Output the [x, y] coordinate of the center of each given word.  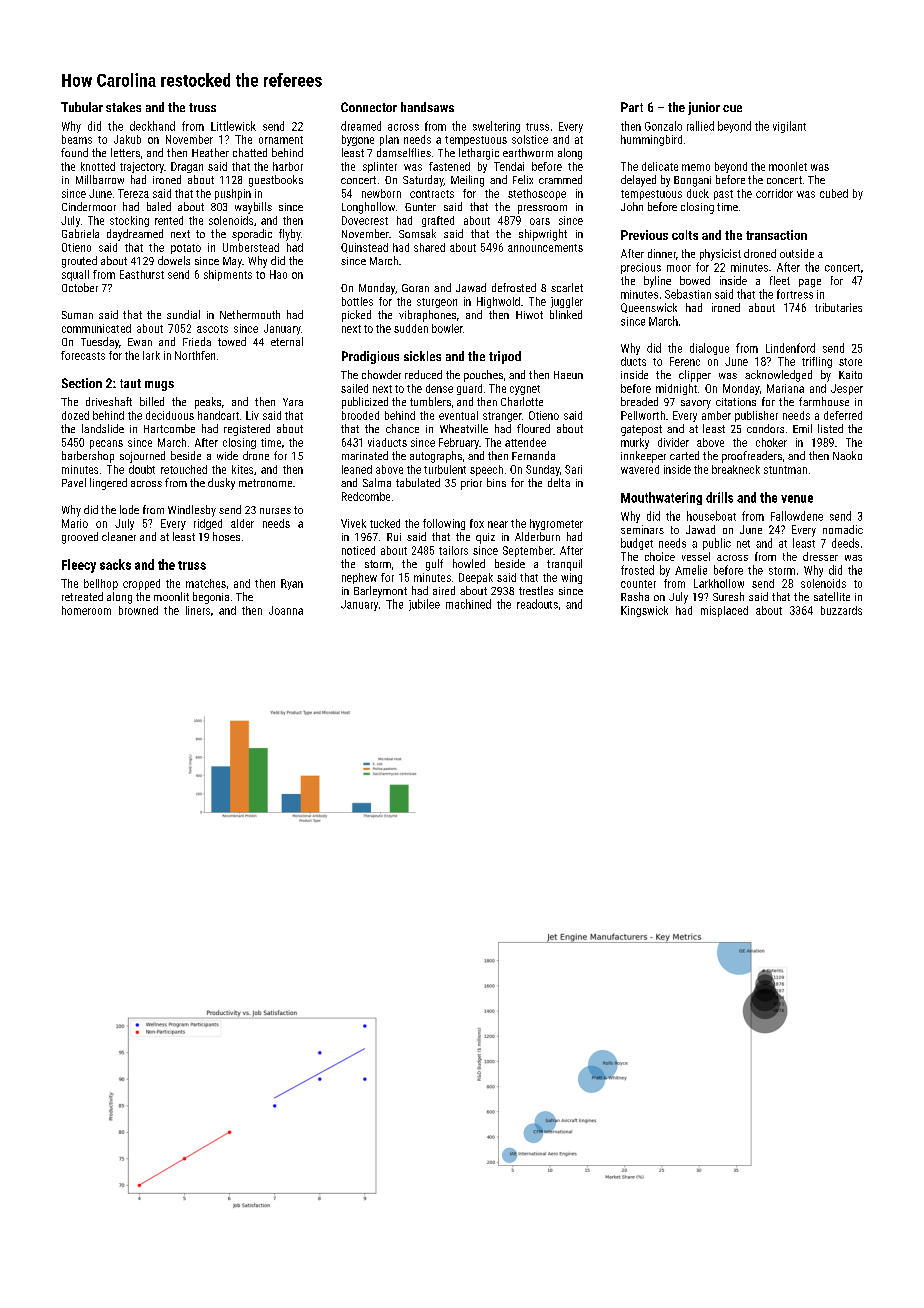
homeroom [86, 610]
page [810, 283]
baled [159, 206]
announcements [545, 248]
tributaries [838, 307]
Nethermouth [250, 314]
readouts [537, 604]
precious [641, 268]
